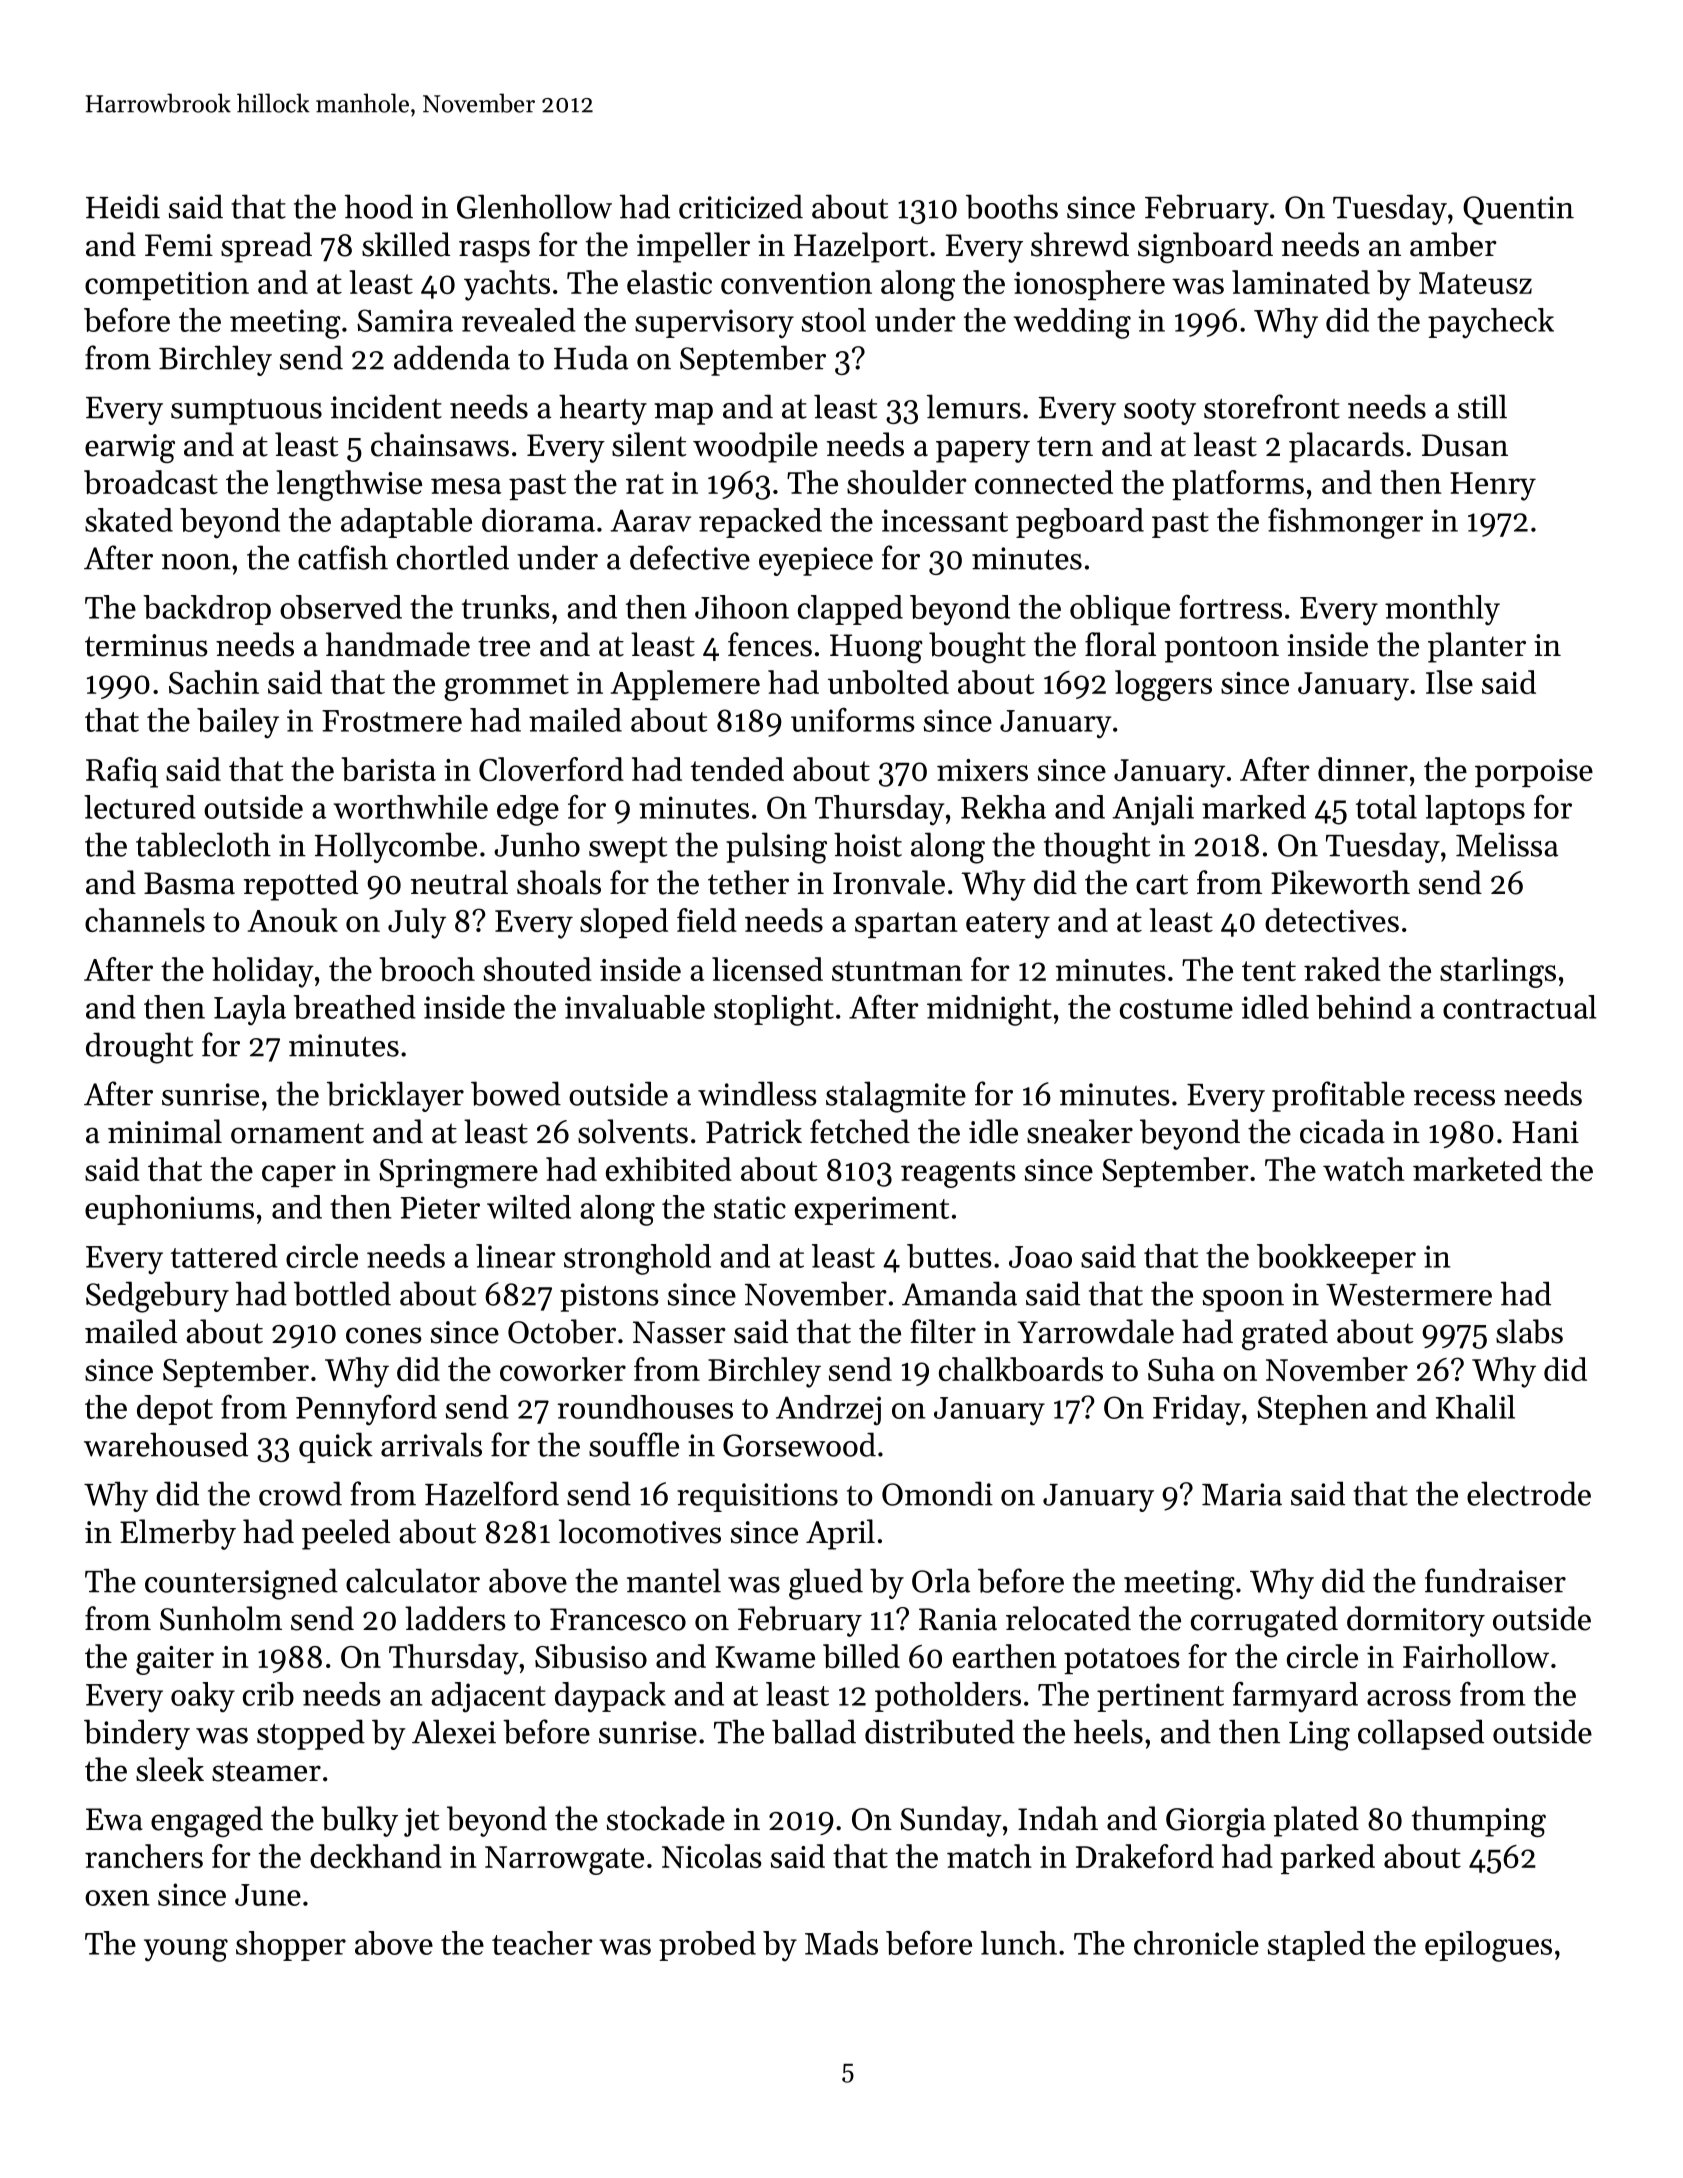 This screenshot has width=1683, height=2178. What do you see at coordinates (452, 357) in the screenshot?
I see `addenda` at bounding box center [452, 357].
